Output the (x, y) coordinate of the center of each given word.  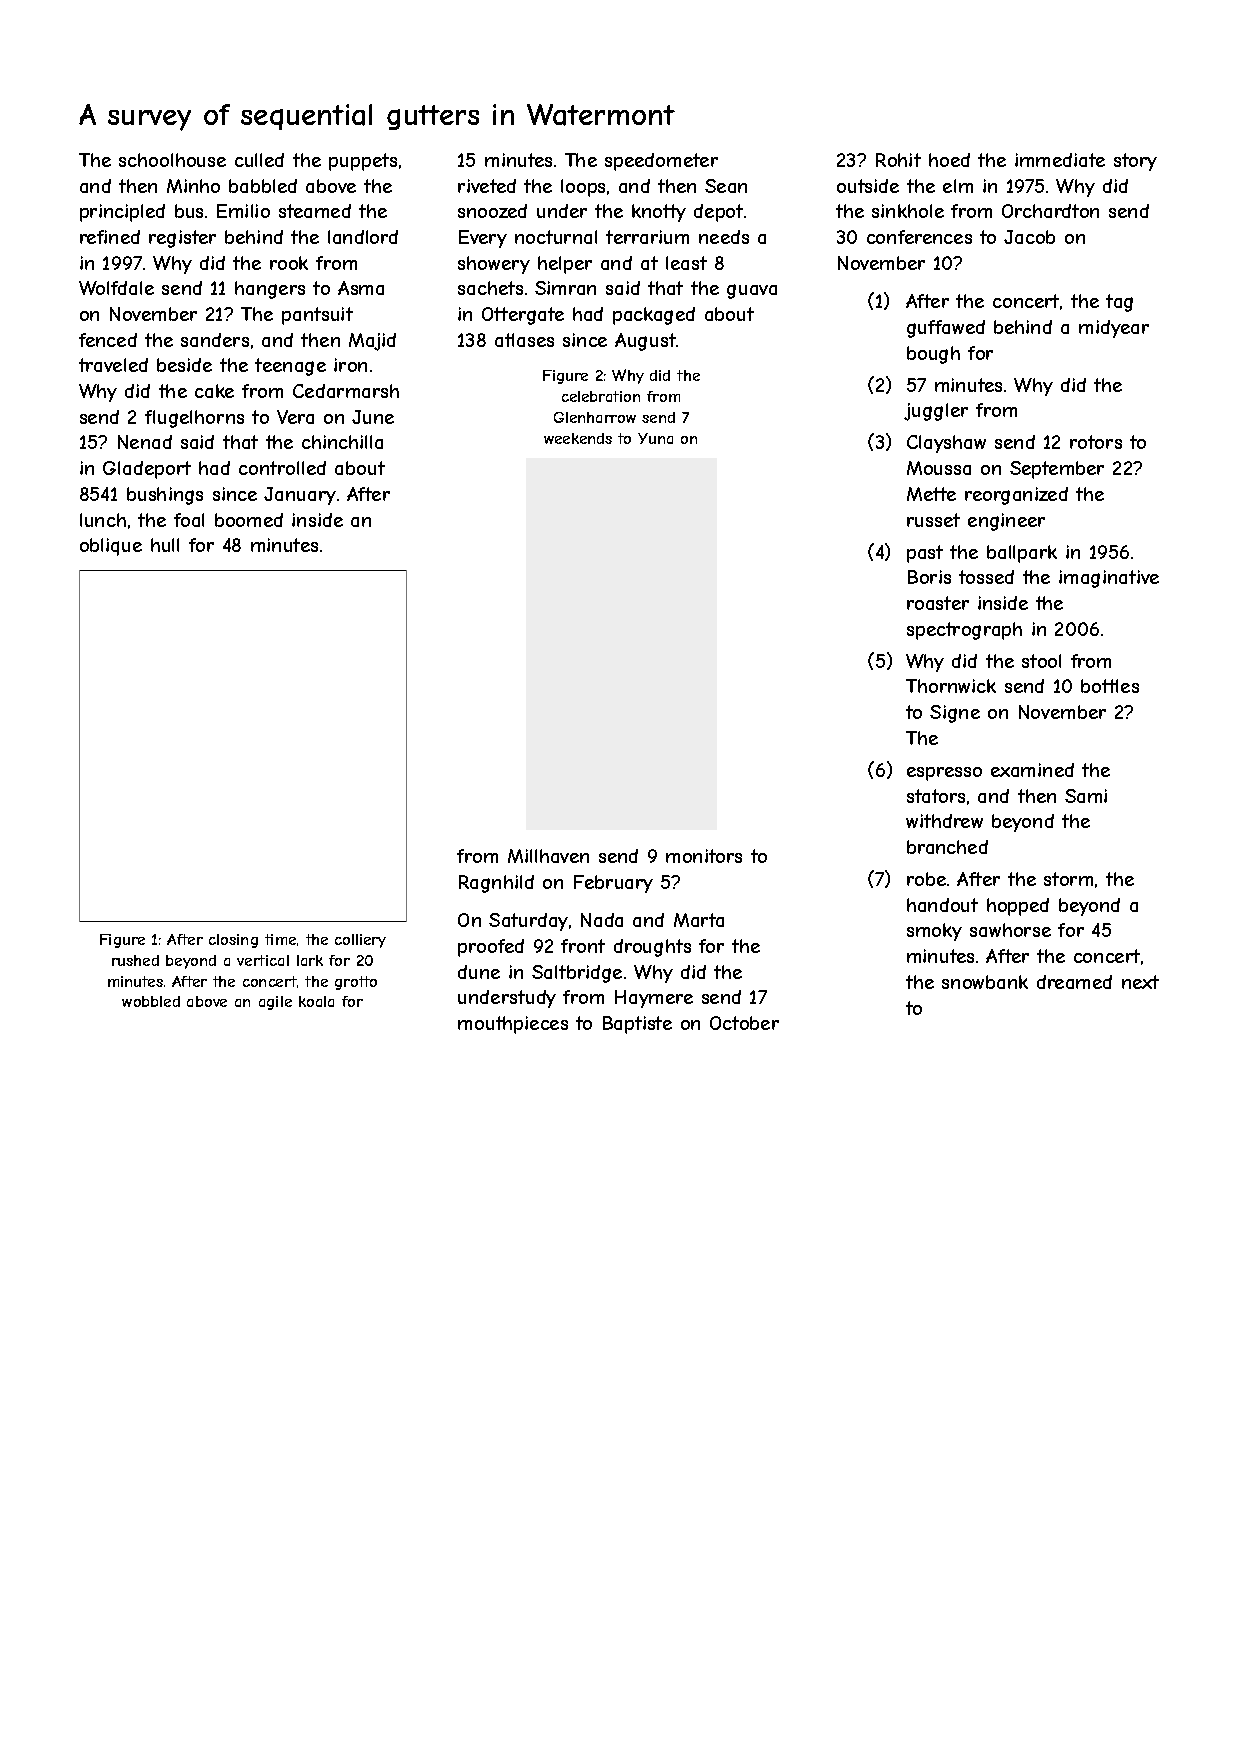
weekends (578, 438)
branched (947, 847)
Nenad (145, 442)
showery (494, 265)
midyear (1114, 329)
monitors (704, 856)
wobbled (151, 1001)
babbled (263, 186)
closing (233, 941)
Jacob (1029, 237)
